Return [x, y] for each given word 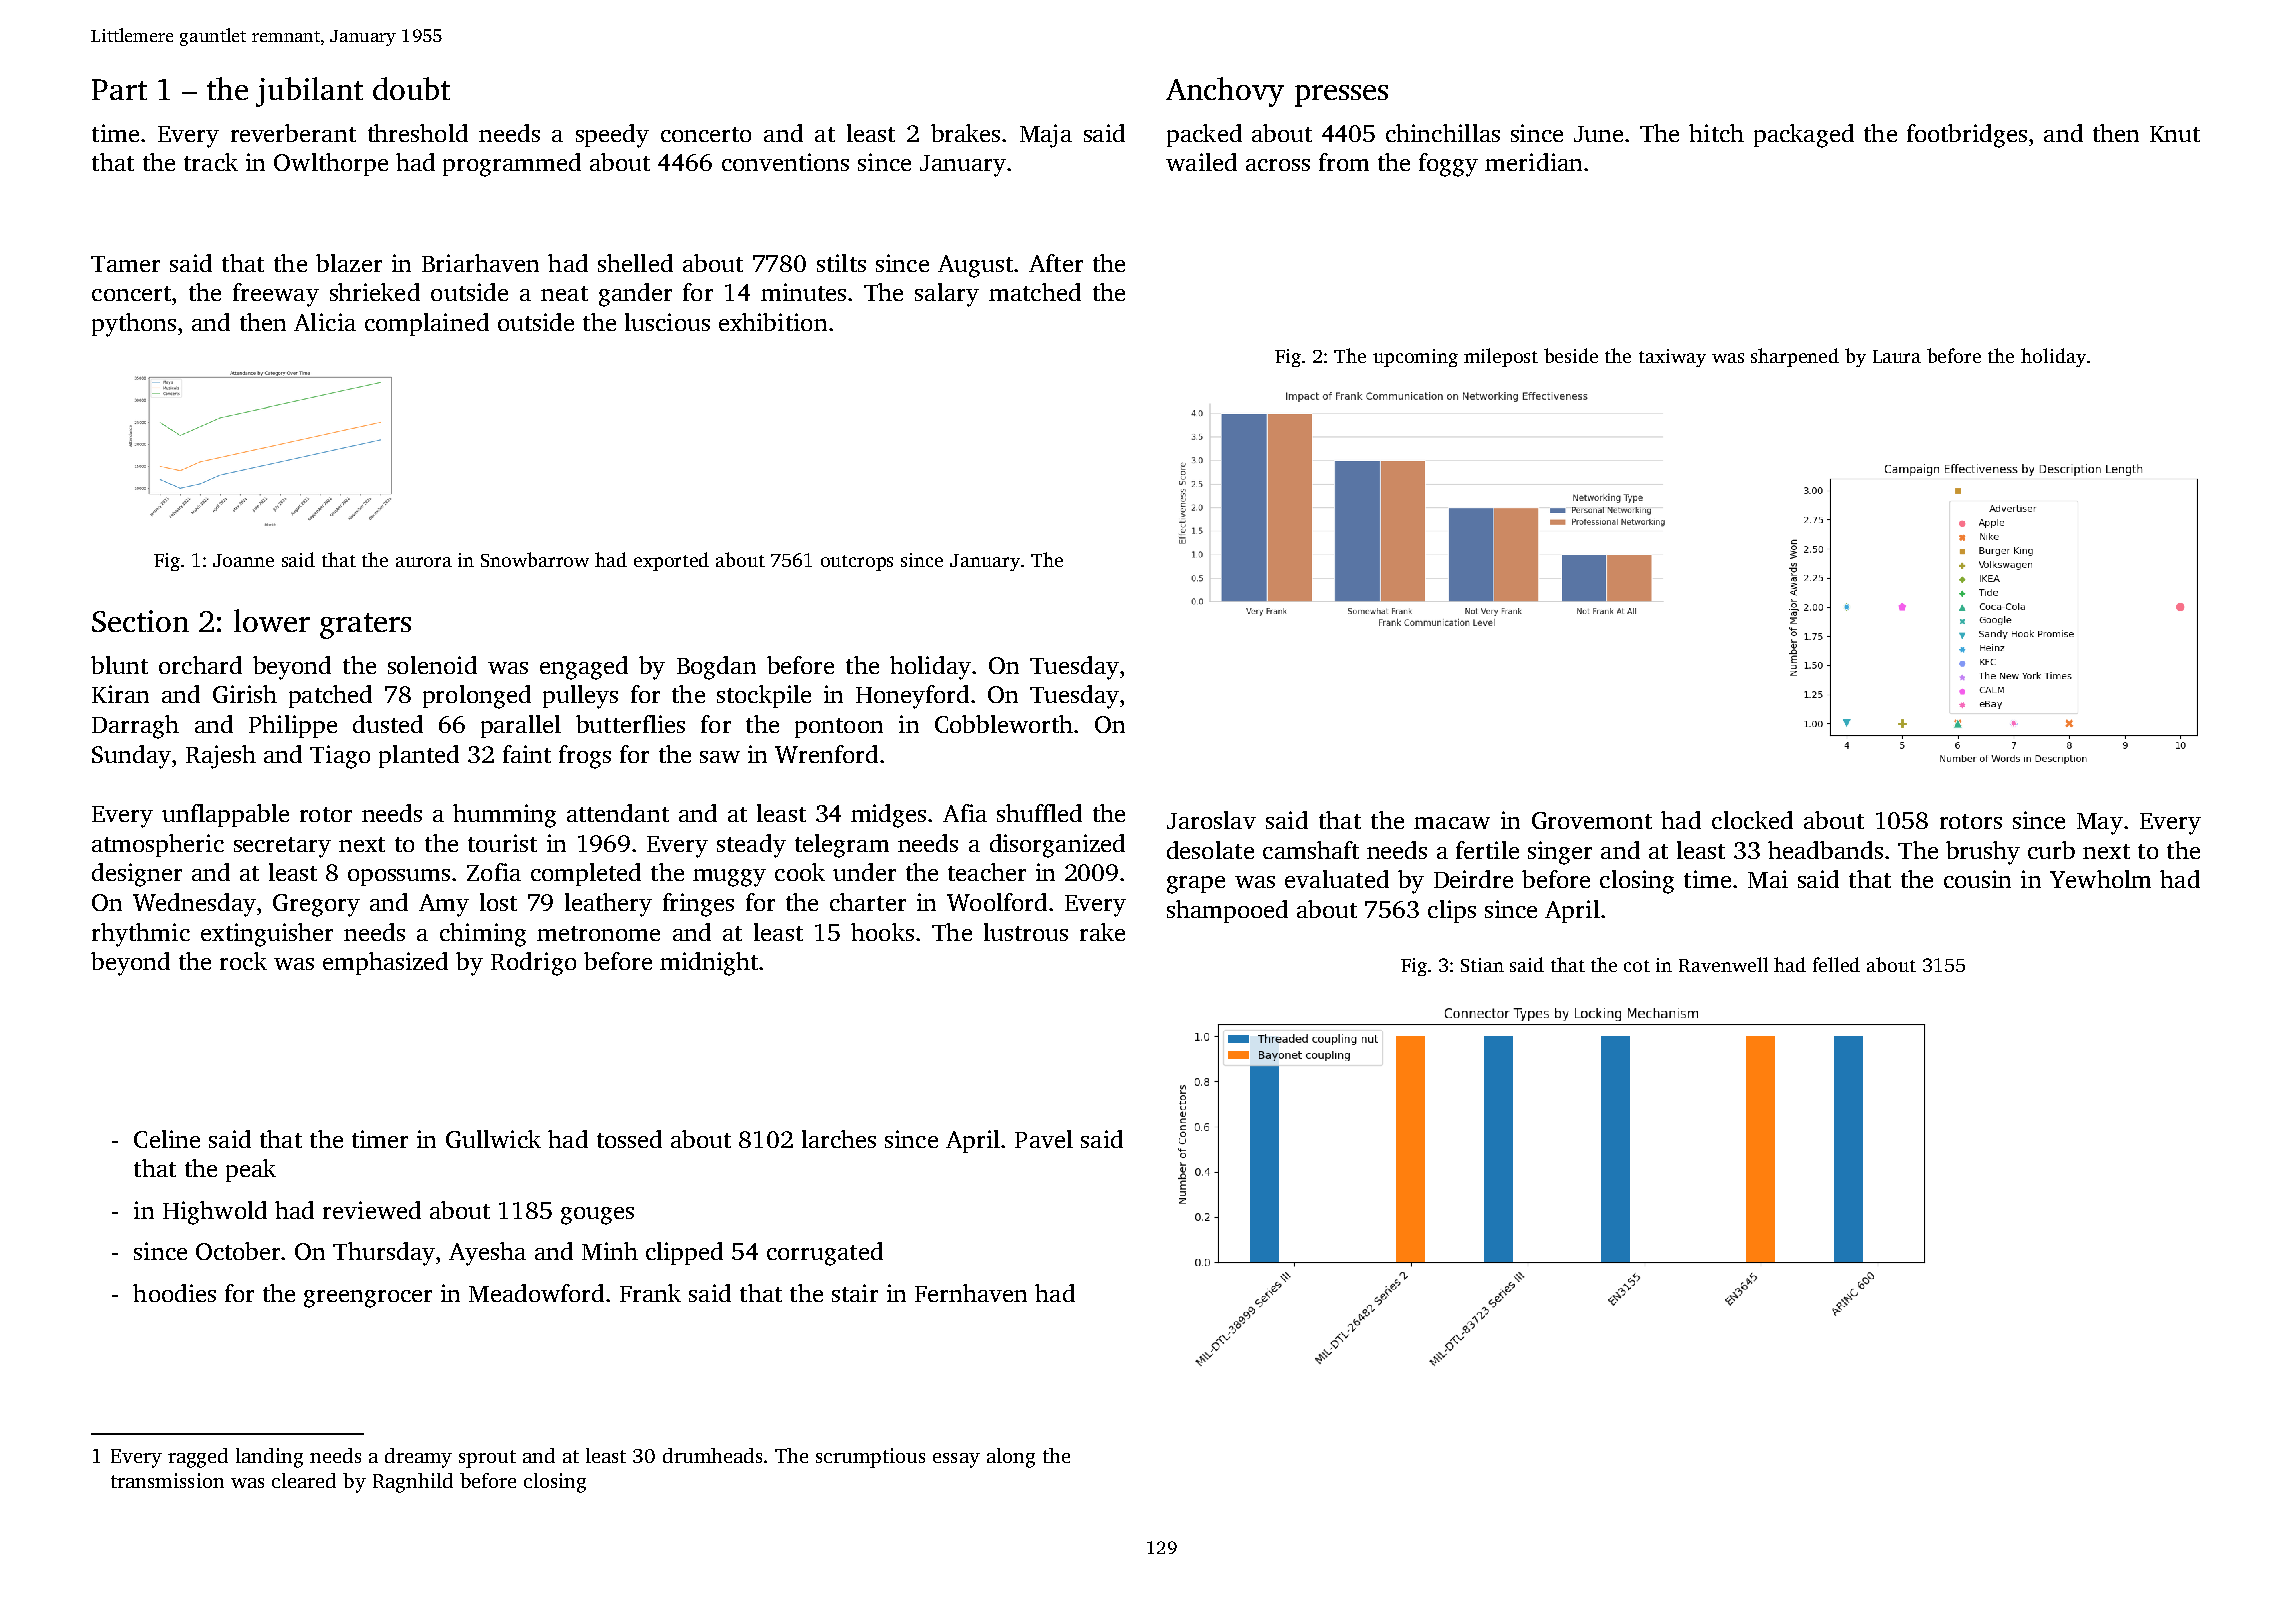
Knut [2175, 134]
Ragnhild [413, 1483]
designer [137, 875]
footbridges [1967, 136]
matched [1035, 292]
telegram [842, 846]
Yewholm [2100, 879]
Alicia [325, 322]
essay [956, 1460]
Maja [1046, 136]
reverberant [293, 133]
